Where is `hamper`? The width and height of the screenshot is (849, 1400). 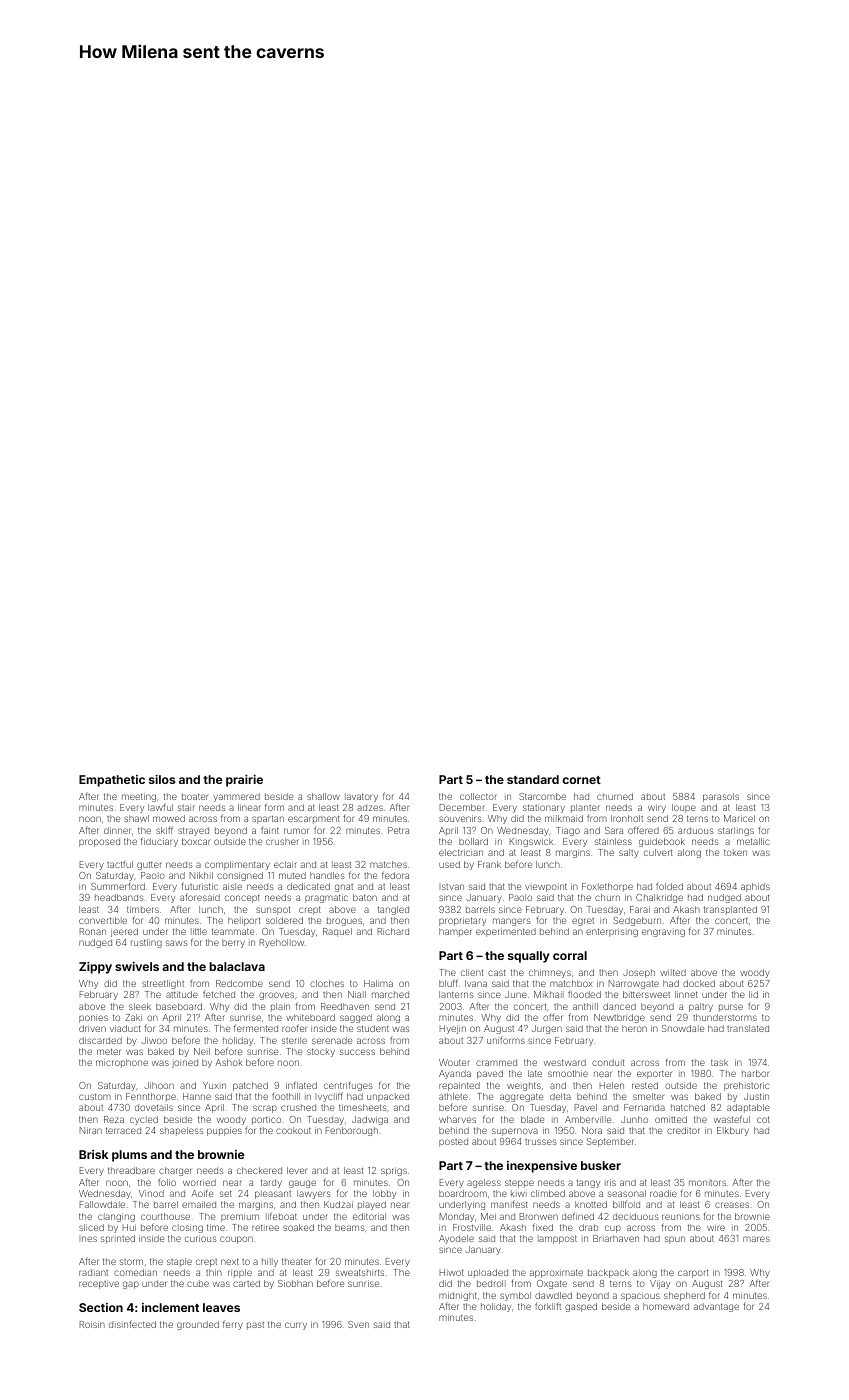
hamper is located at coordinates (455, 932).
